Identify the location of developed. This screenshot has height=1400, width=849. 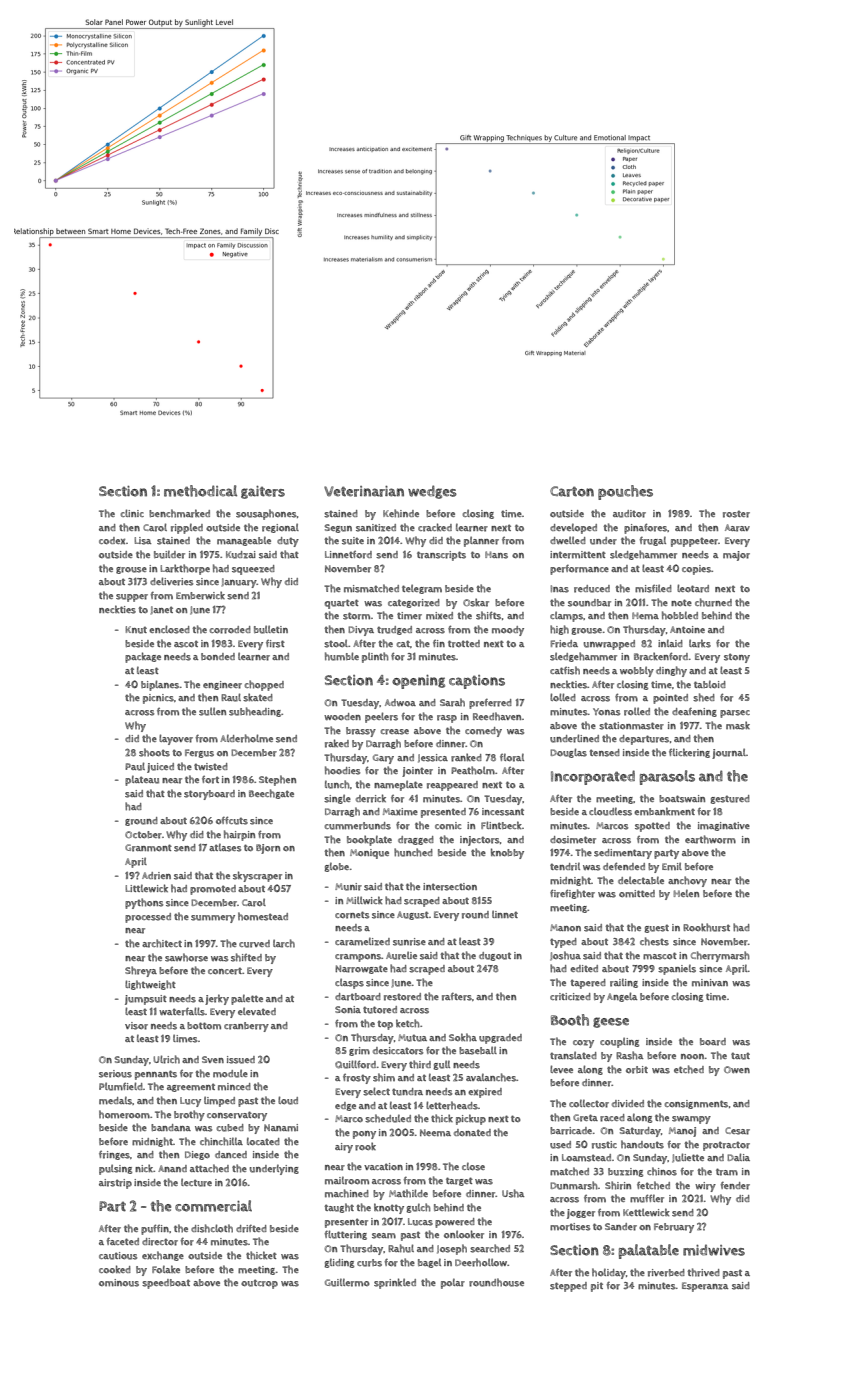
(573, 528).
